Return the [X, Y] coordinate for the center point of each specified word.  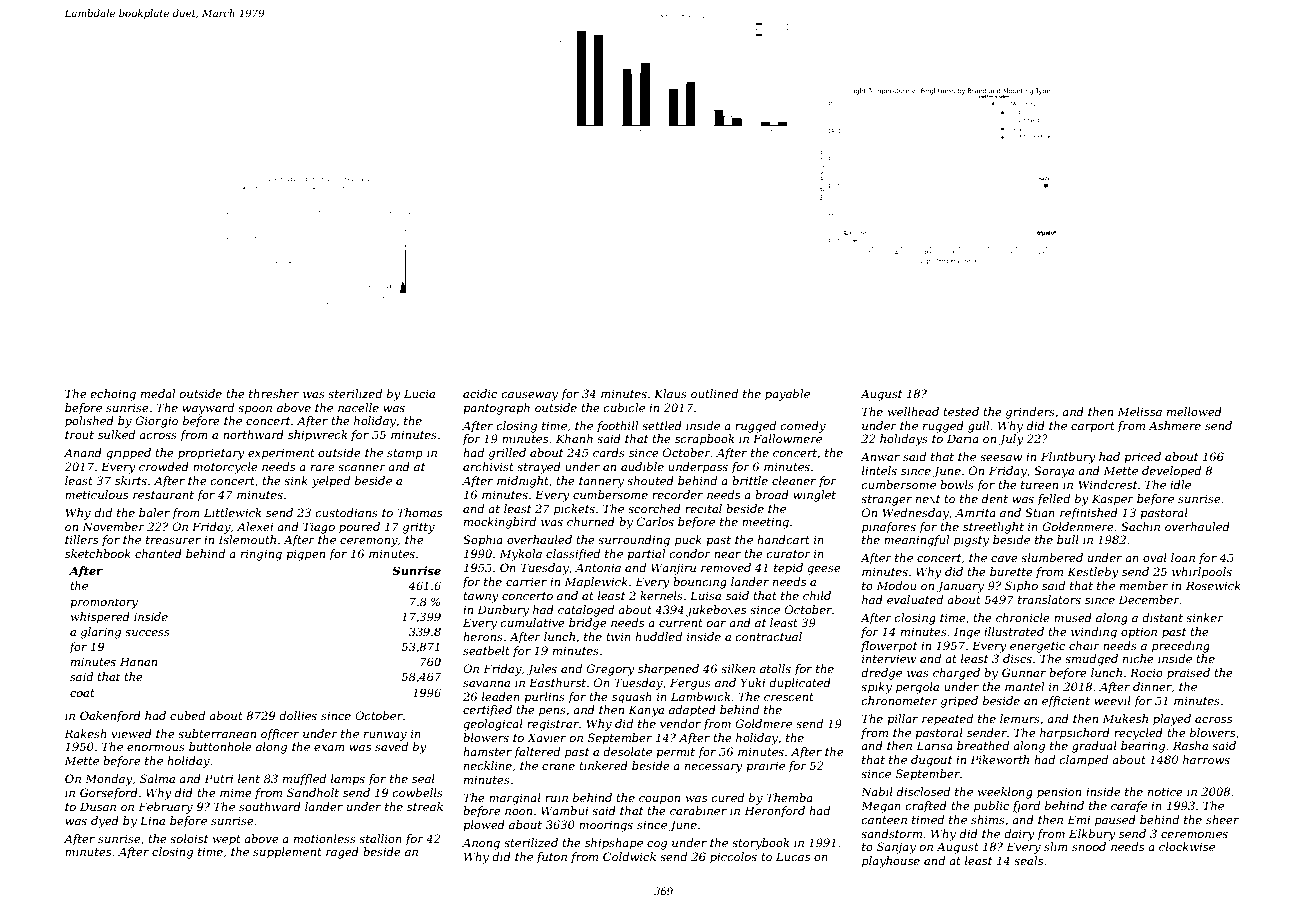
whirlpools [1202, 573]
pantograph [496, 409]
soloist [189, 838]
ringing [261, 555]
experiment [281, 454]
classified [573, 555]
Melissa [1139, 411]
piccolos [733, 858]
